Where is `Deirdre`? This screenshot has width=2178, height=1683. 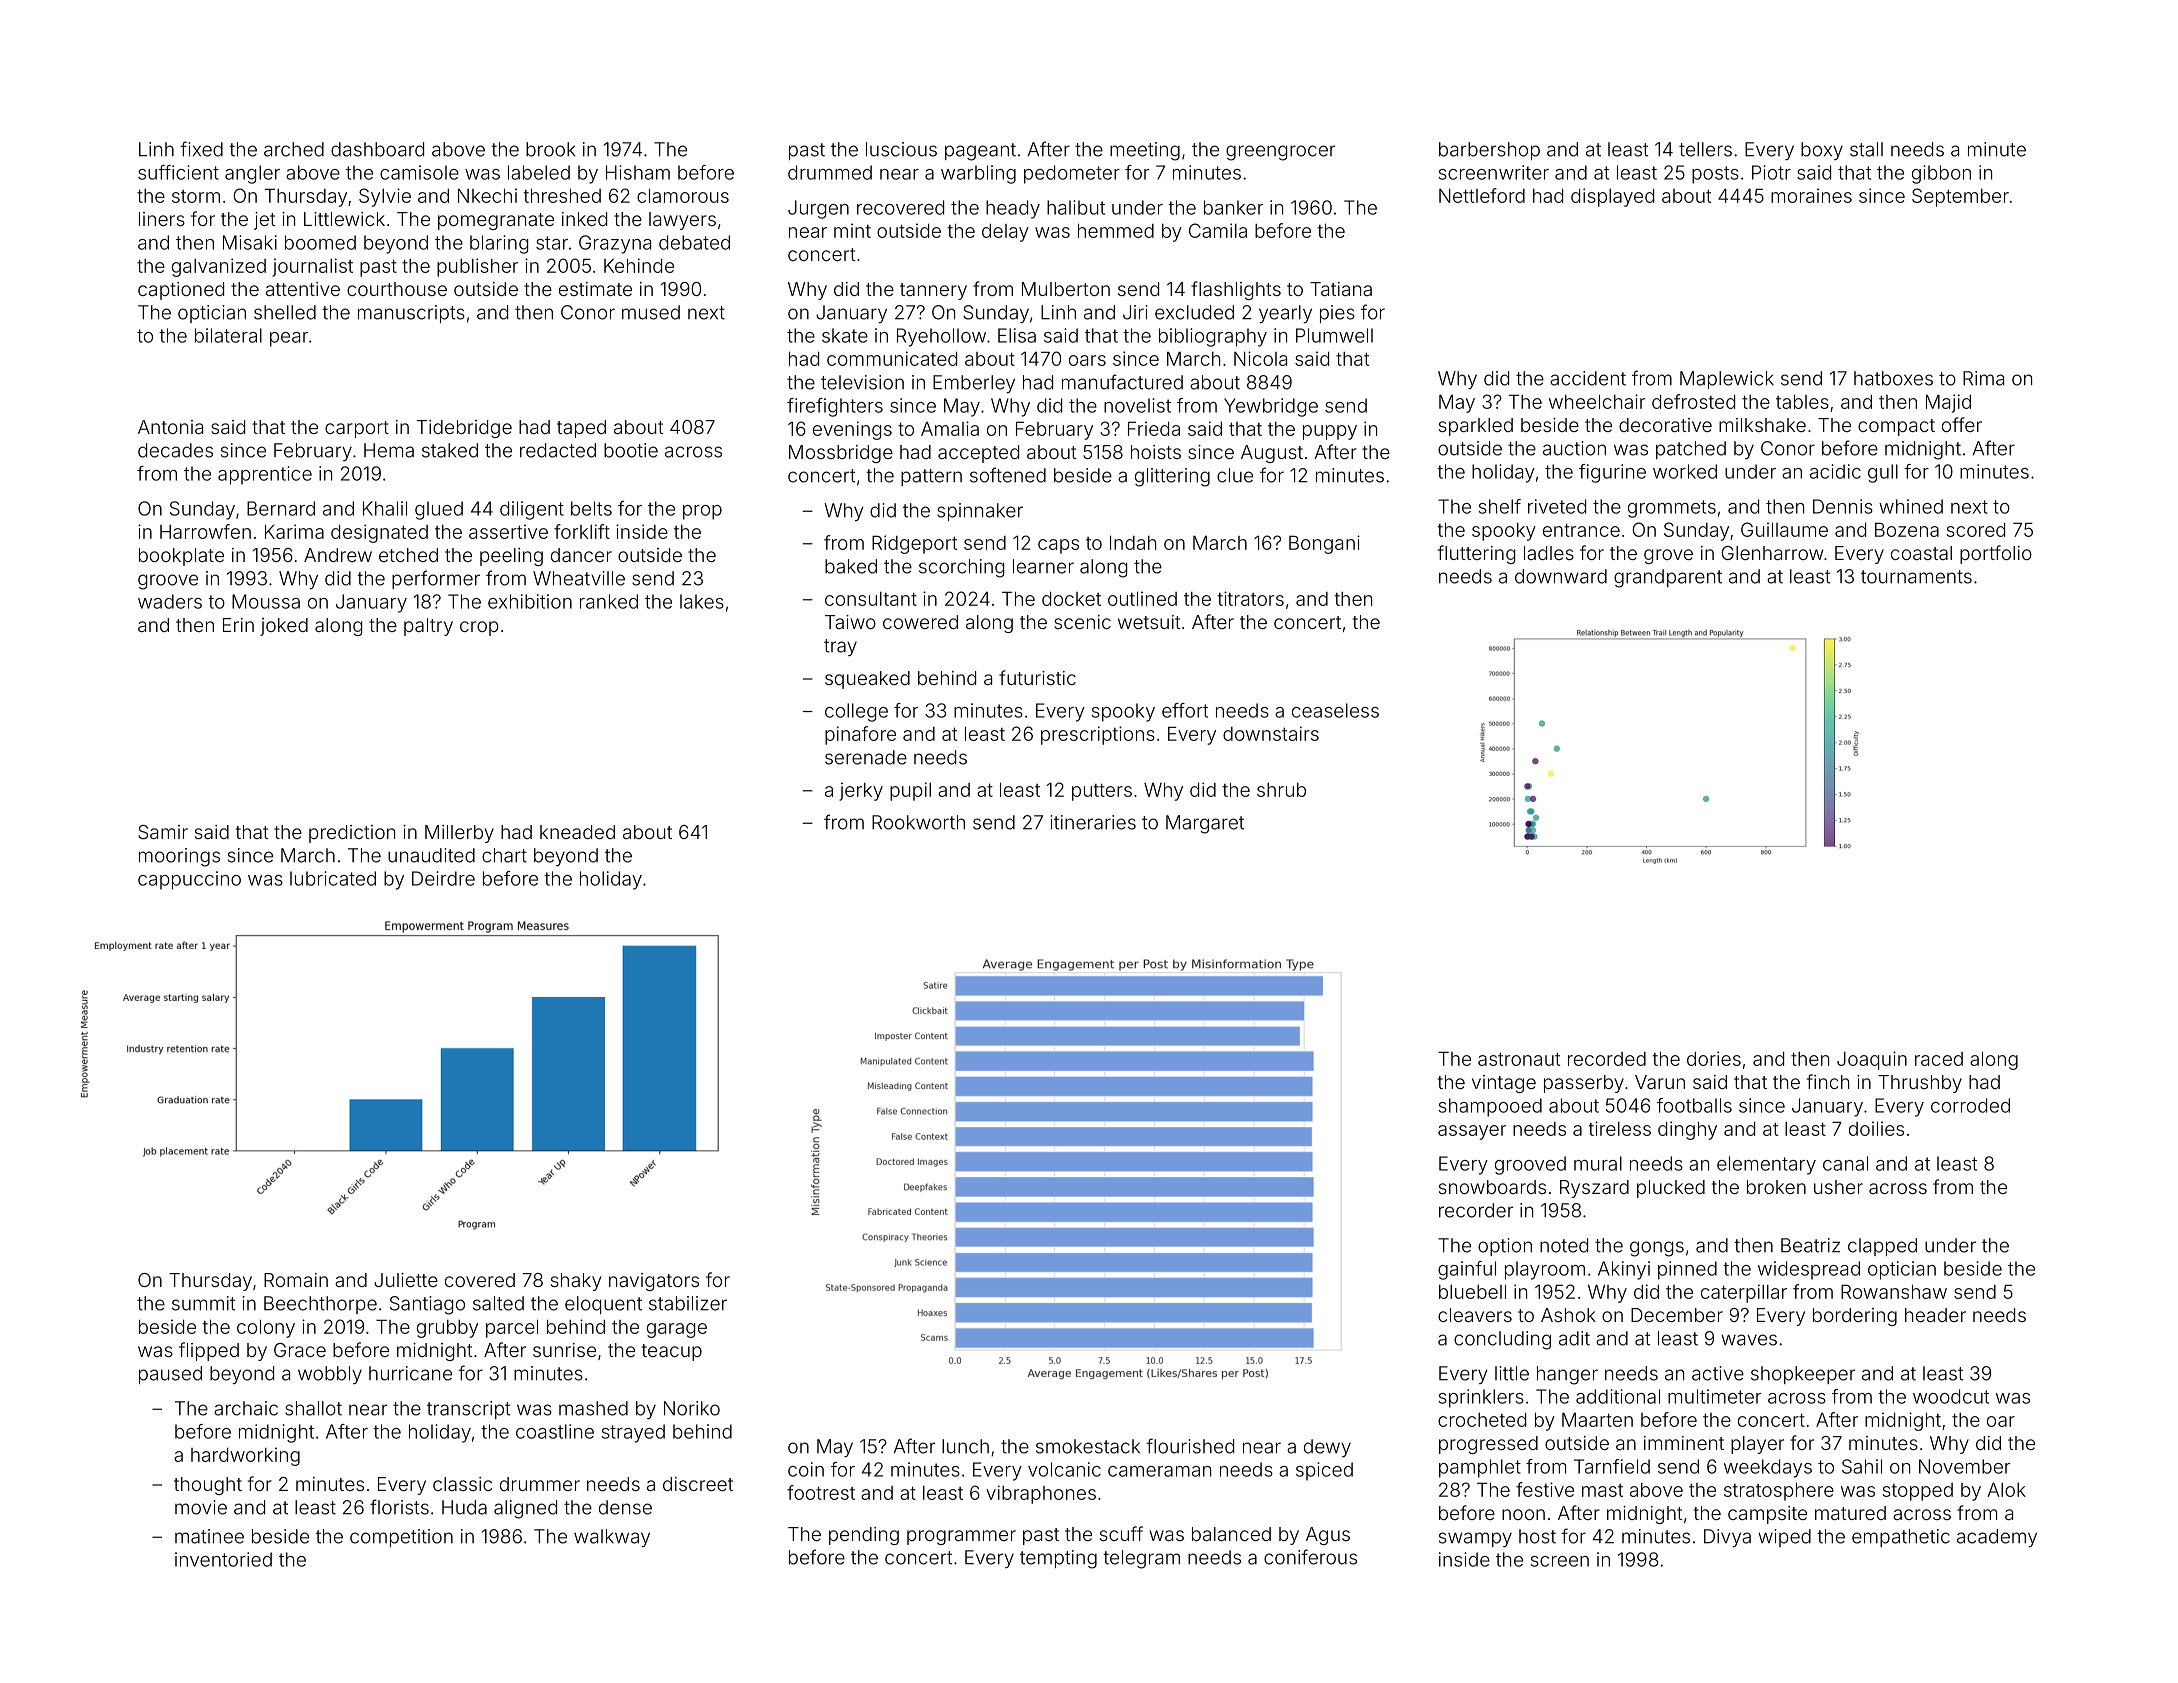 Deirdre is located at coordinates (443, 878).
